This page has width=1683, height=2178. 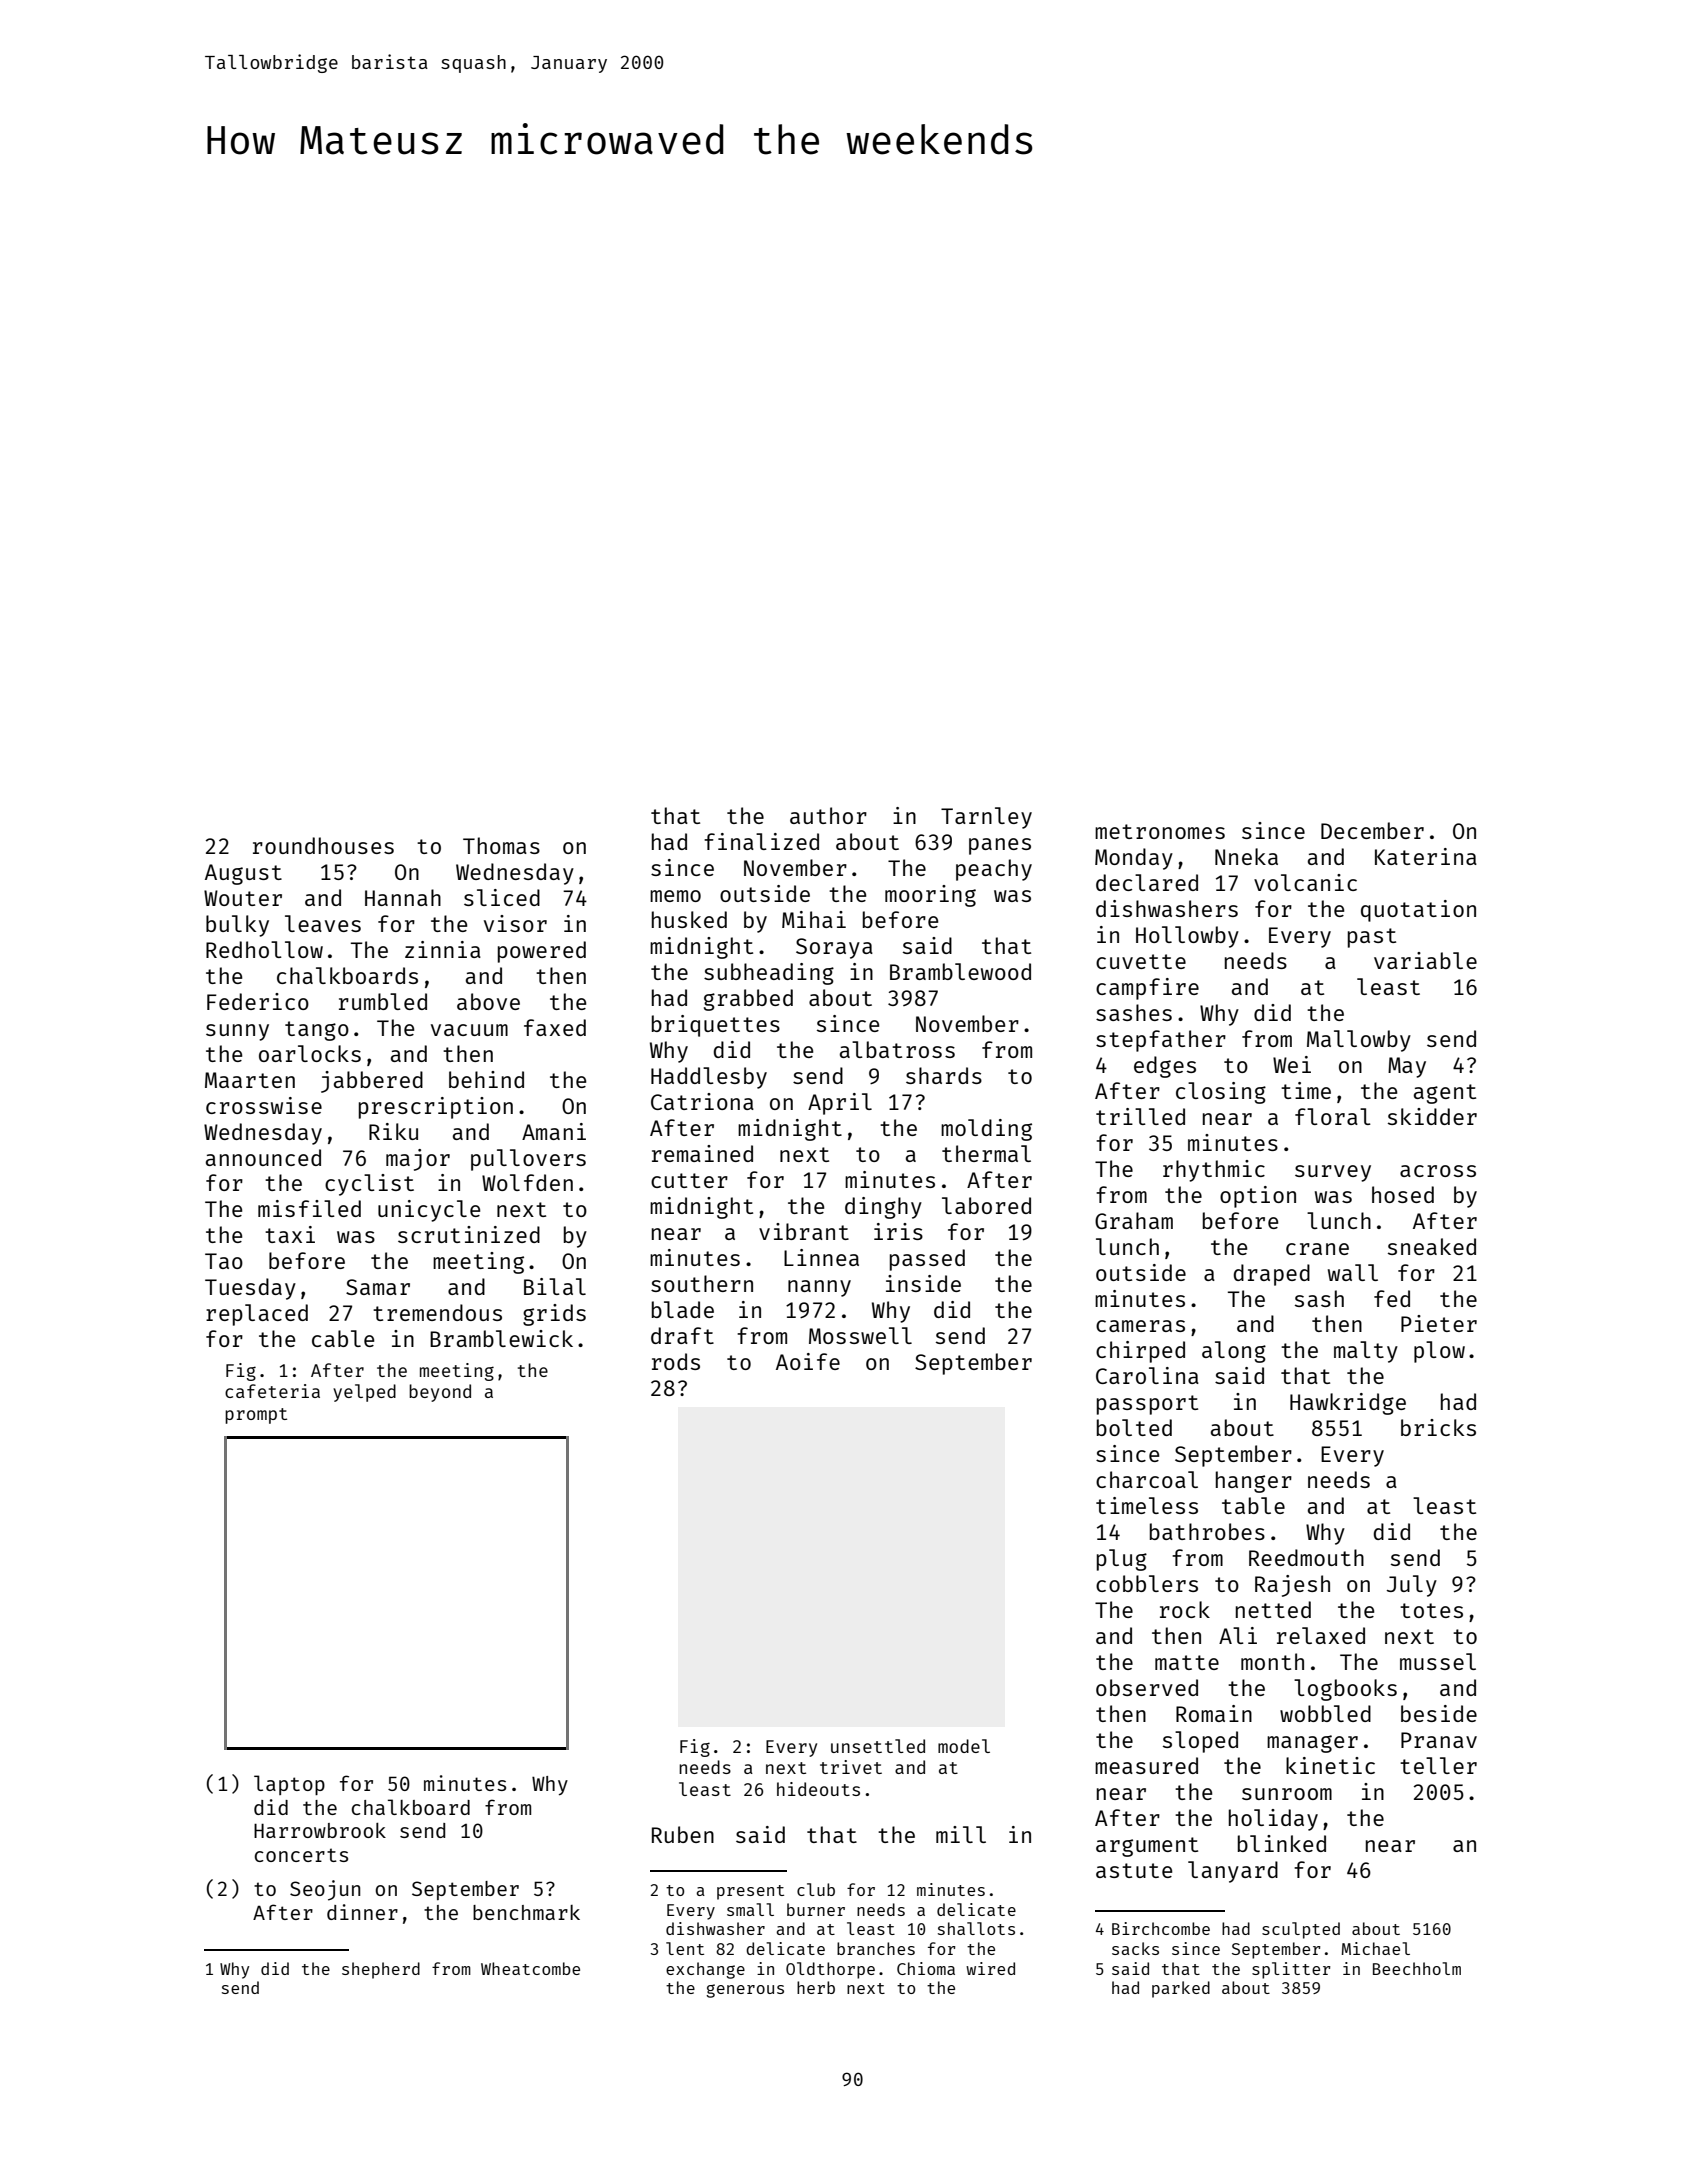 I want to click on roundhouses, so click(x=323, y=845).
